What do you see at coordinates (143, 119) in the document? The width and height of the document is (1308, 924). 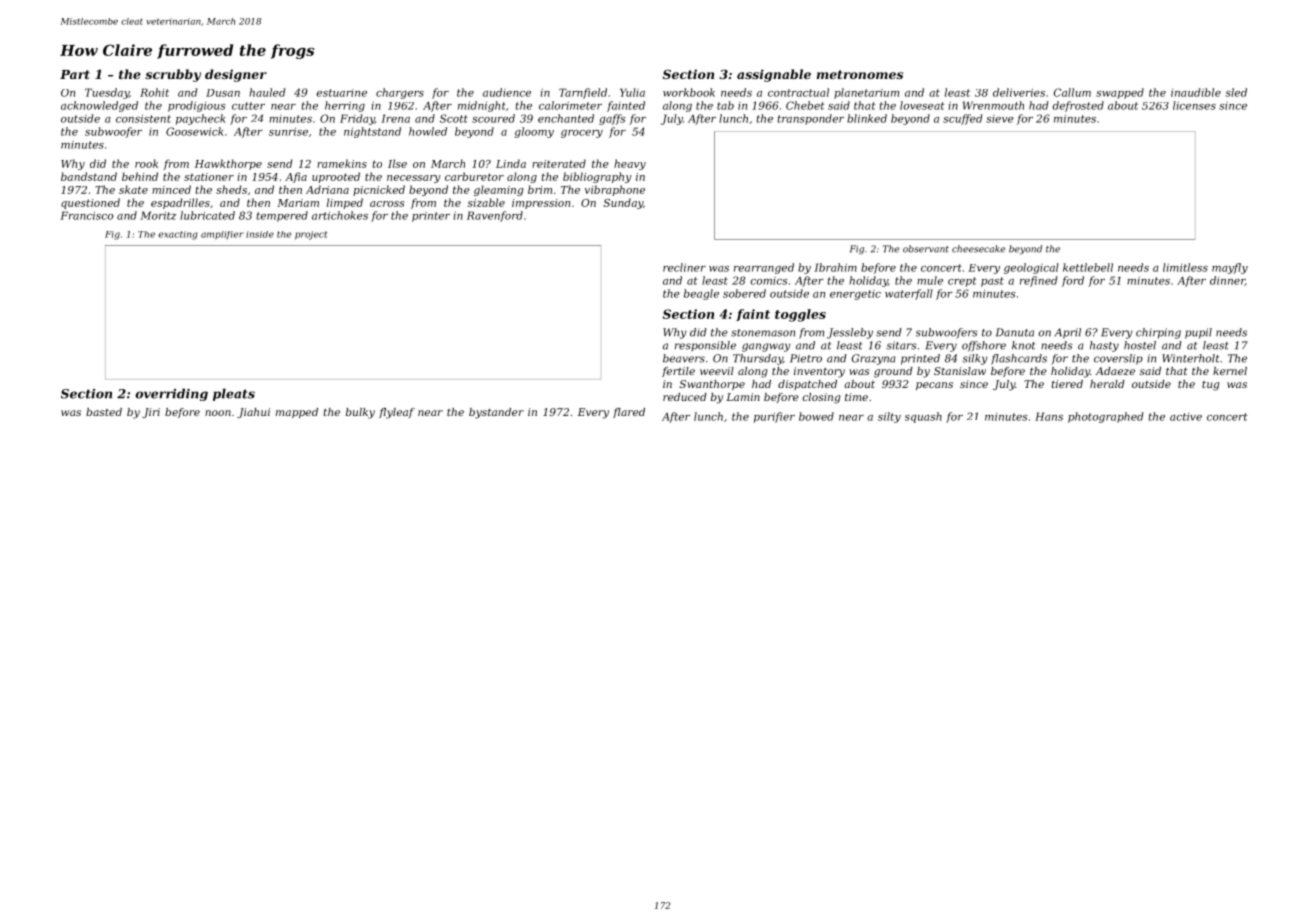 I see `consistent` at bounding box center [143, 119].
